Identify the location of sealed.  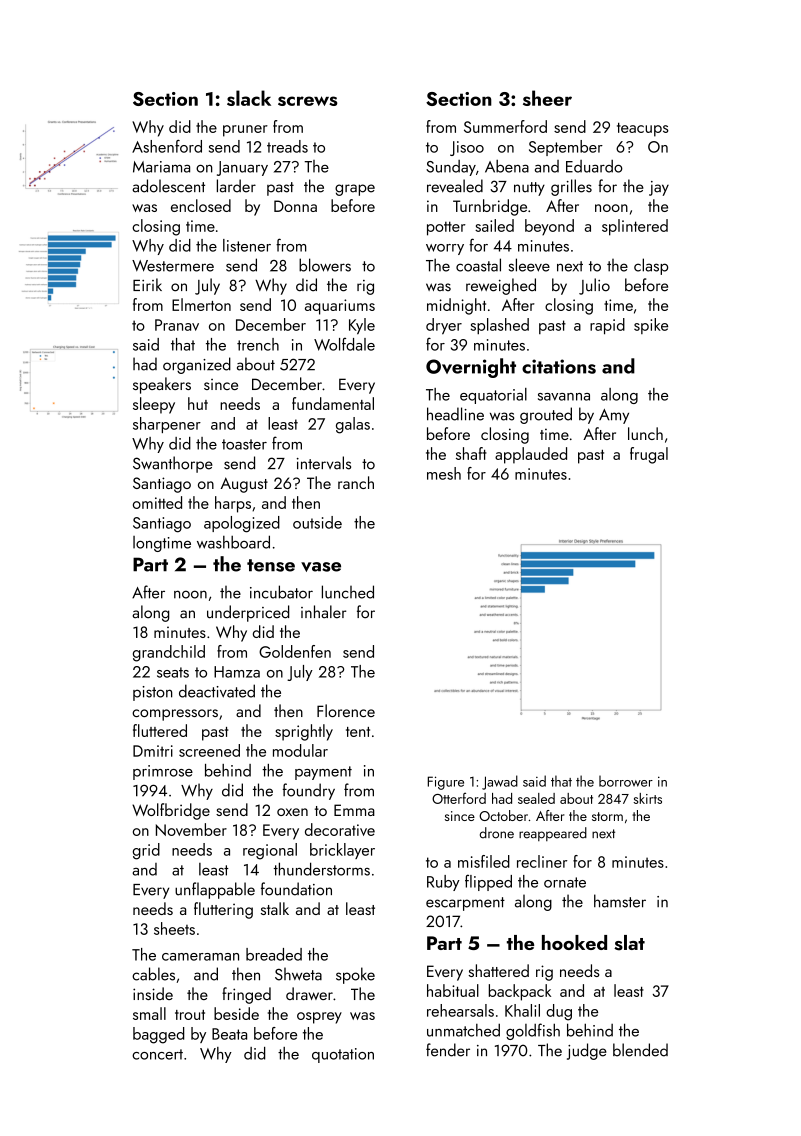
(536, 798).
